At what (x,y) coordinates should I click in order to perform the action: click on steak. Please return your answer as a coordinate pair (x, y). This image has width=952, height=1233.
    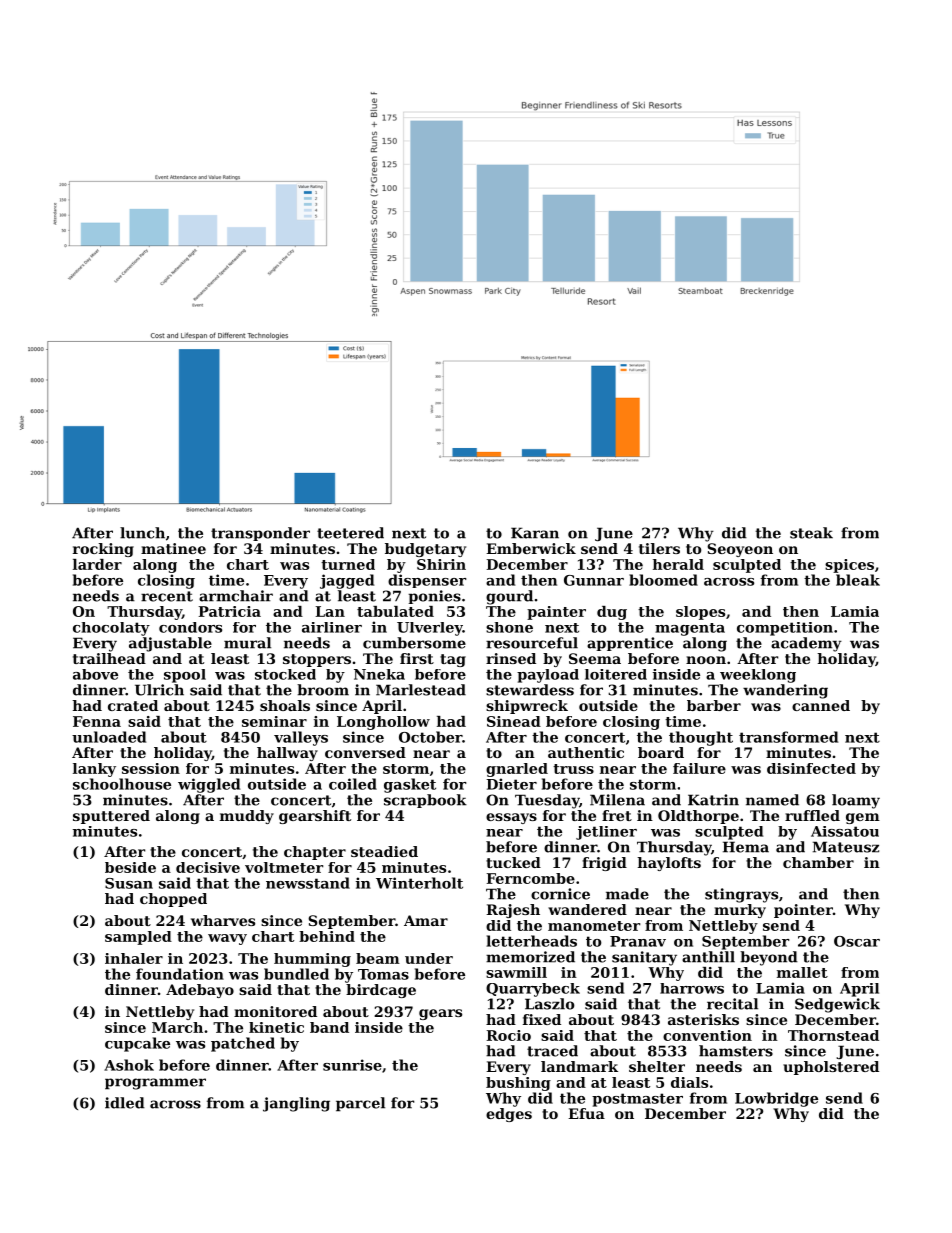
    Looking at the image, I should click on (811, 533).
